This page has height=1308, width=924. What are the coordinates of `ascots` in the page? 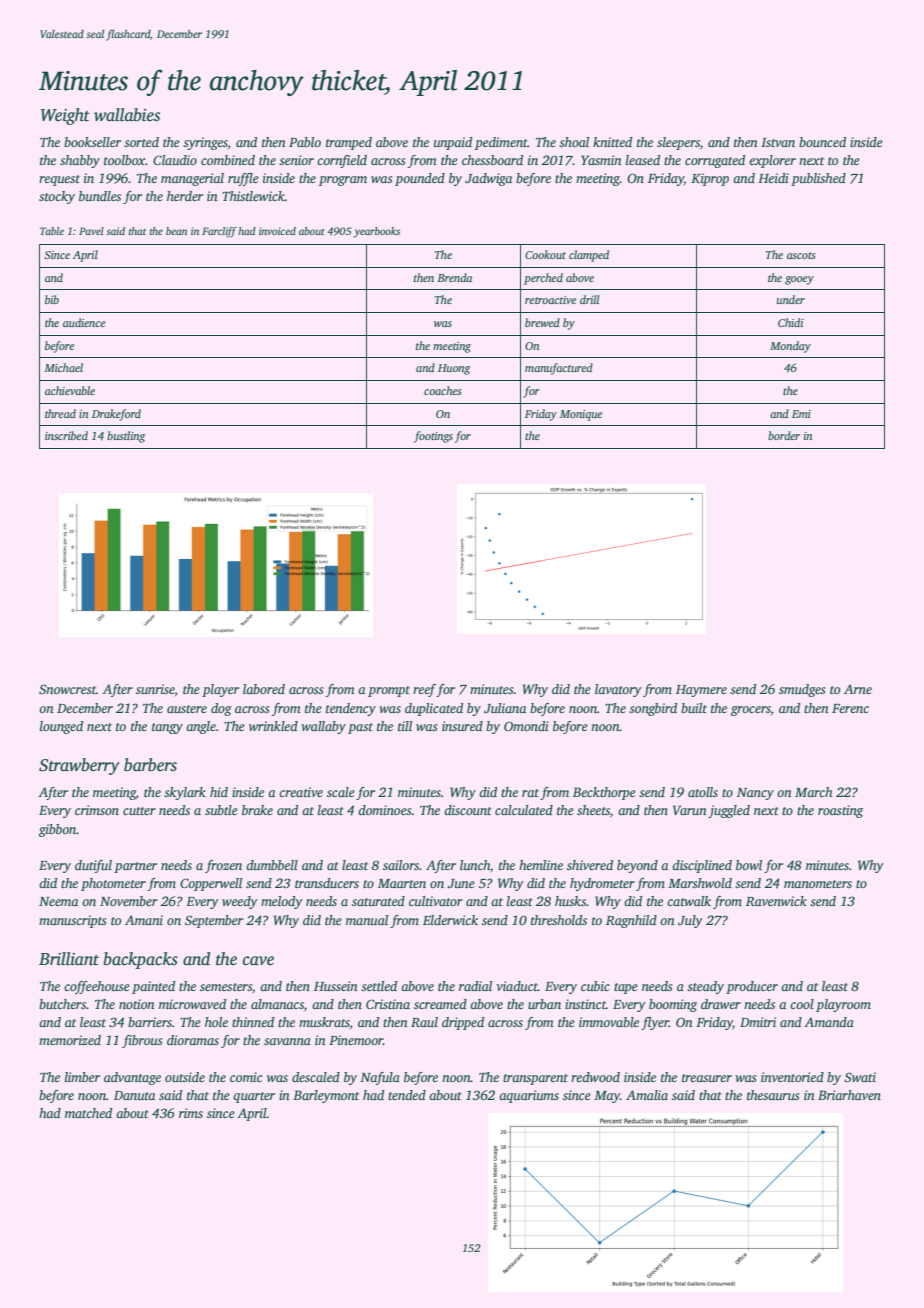 It's located at (801, 255).
